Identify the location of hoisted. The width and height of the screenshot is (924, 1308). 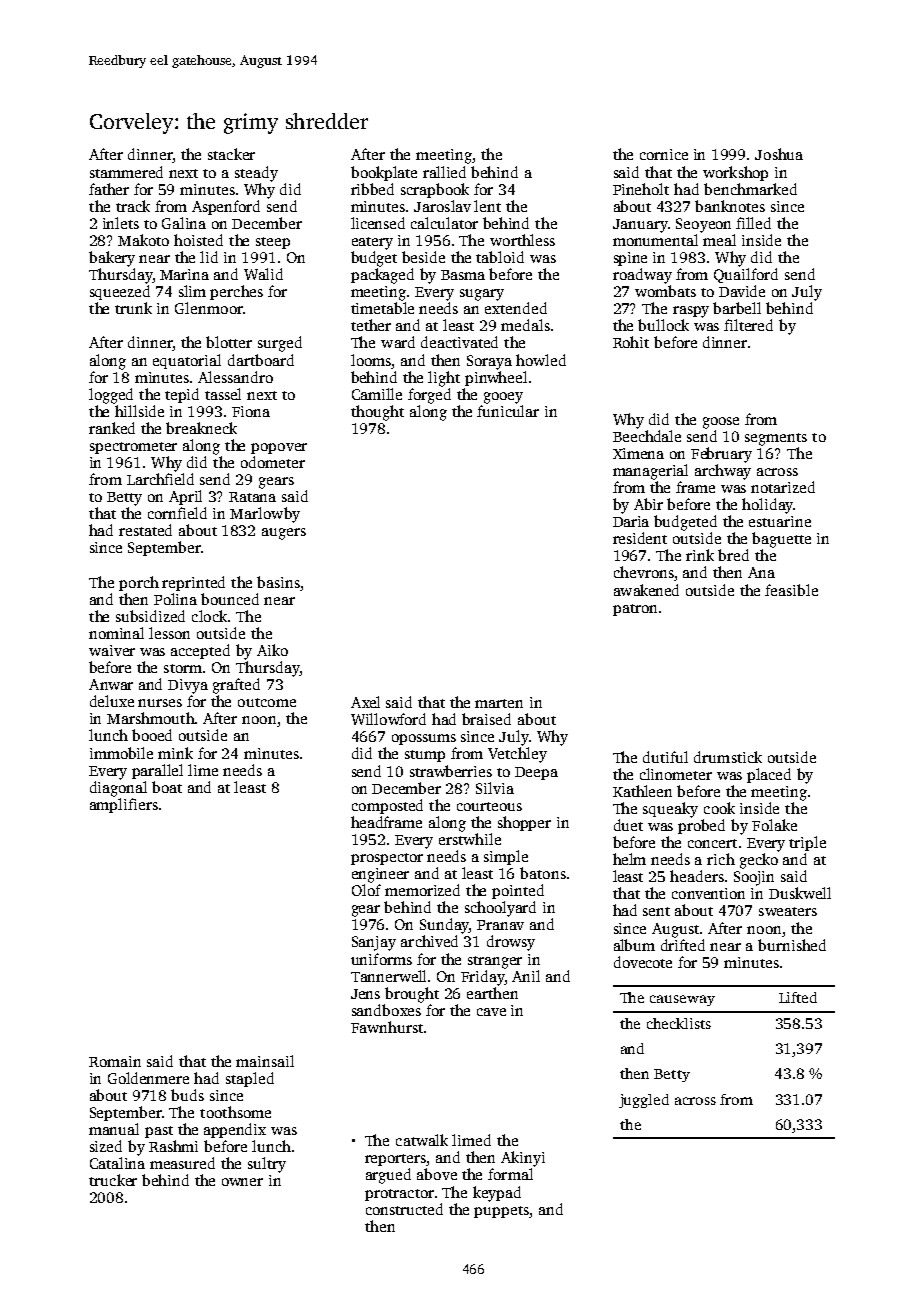
(198, 240).
